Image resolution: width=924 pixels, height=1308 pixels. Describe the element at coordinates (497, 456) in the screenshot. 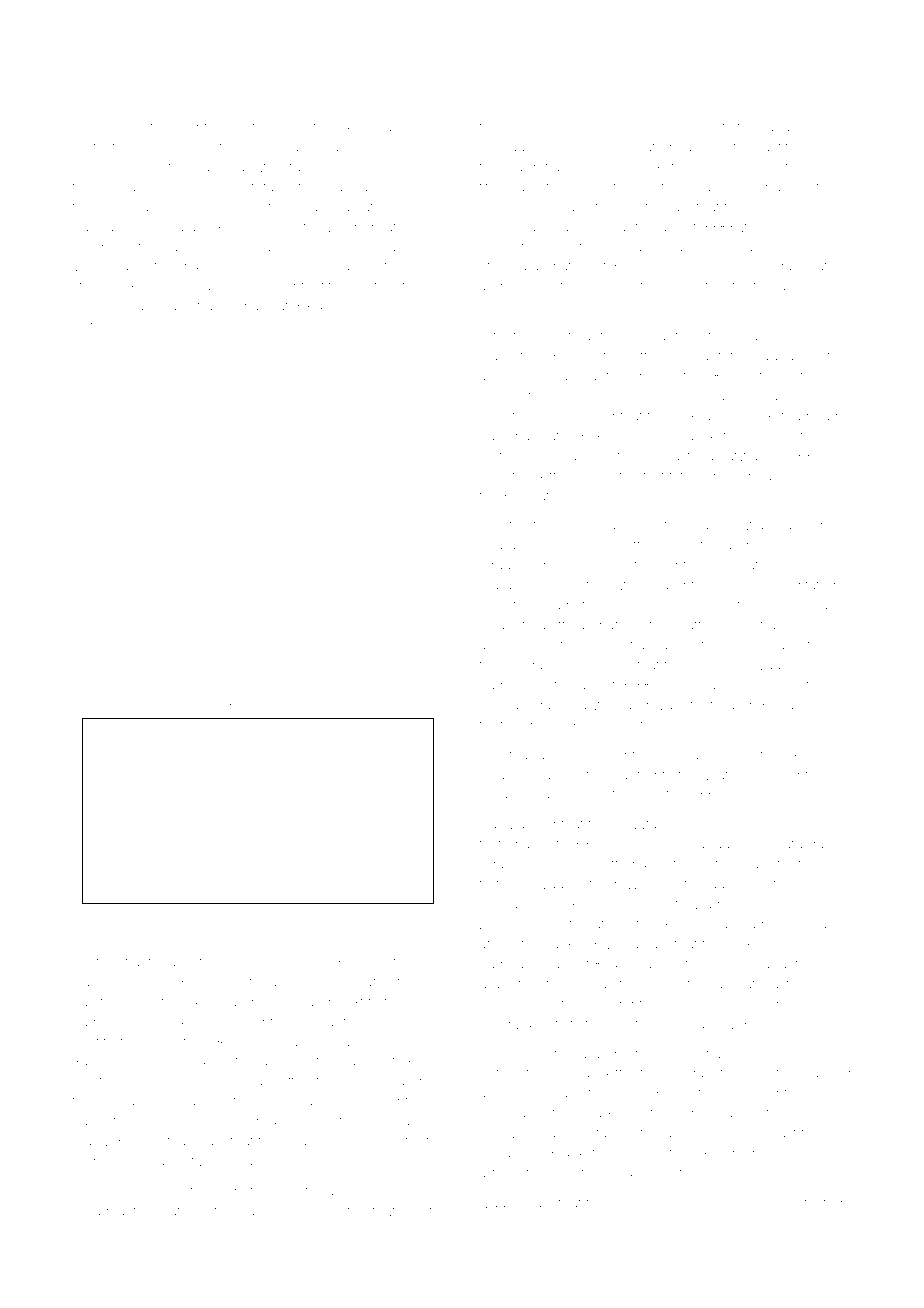

I see `roster` at that location.
